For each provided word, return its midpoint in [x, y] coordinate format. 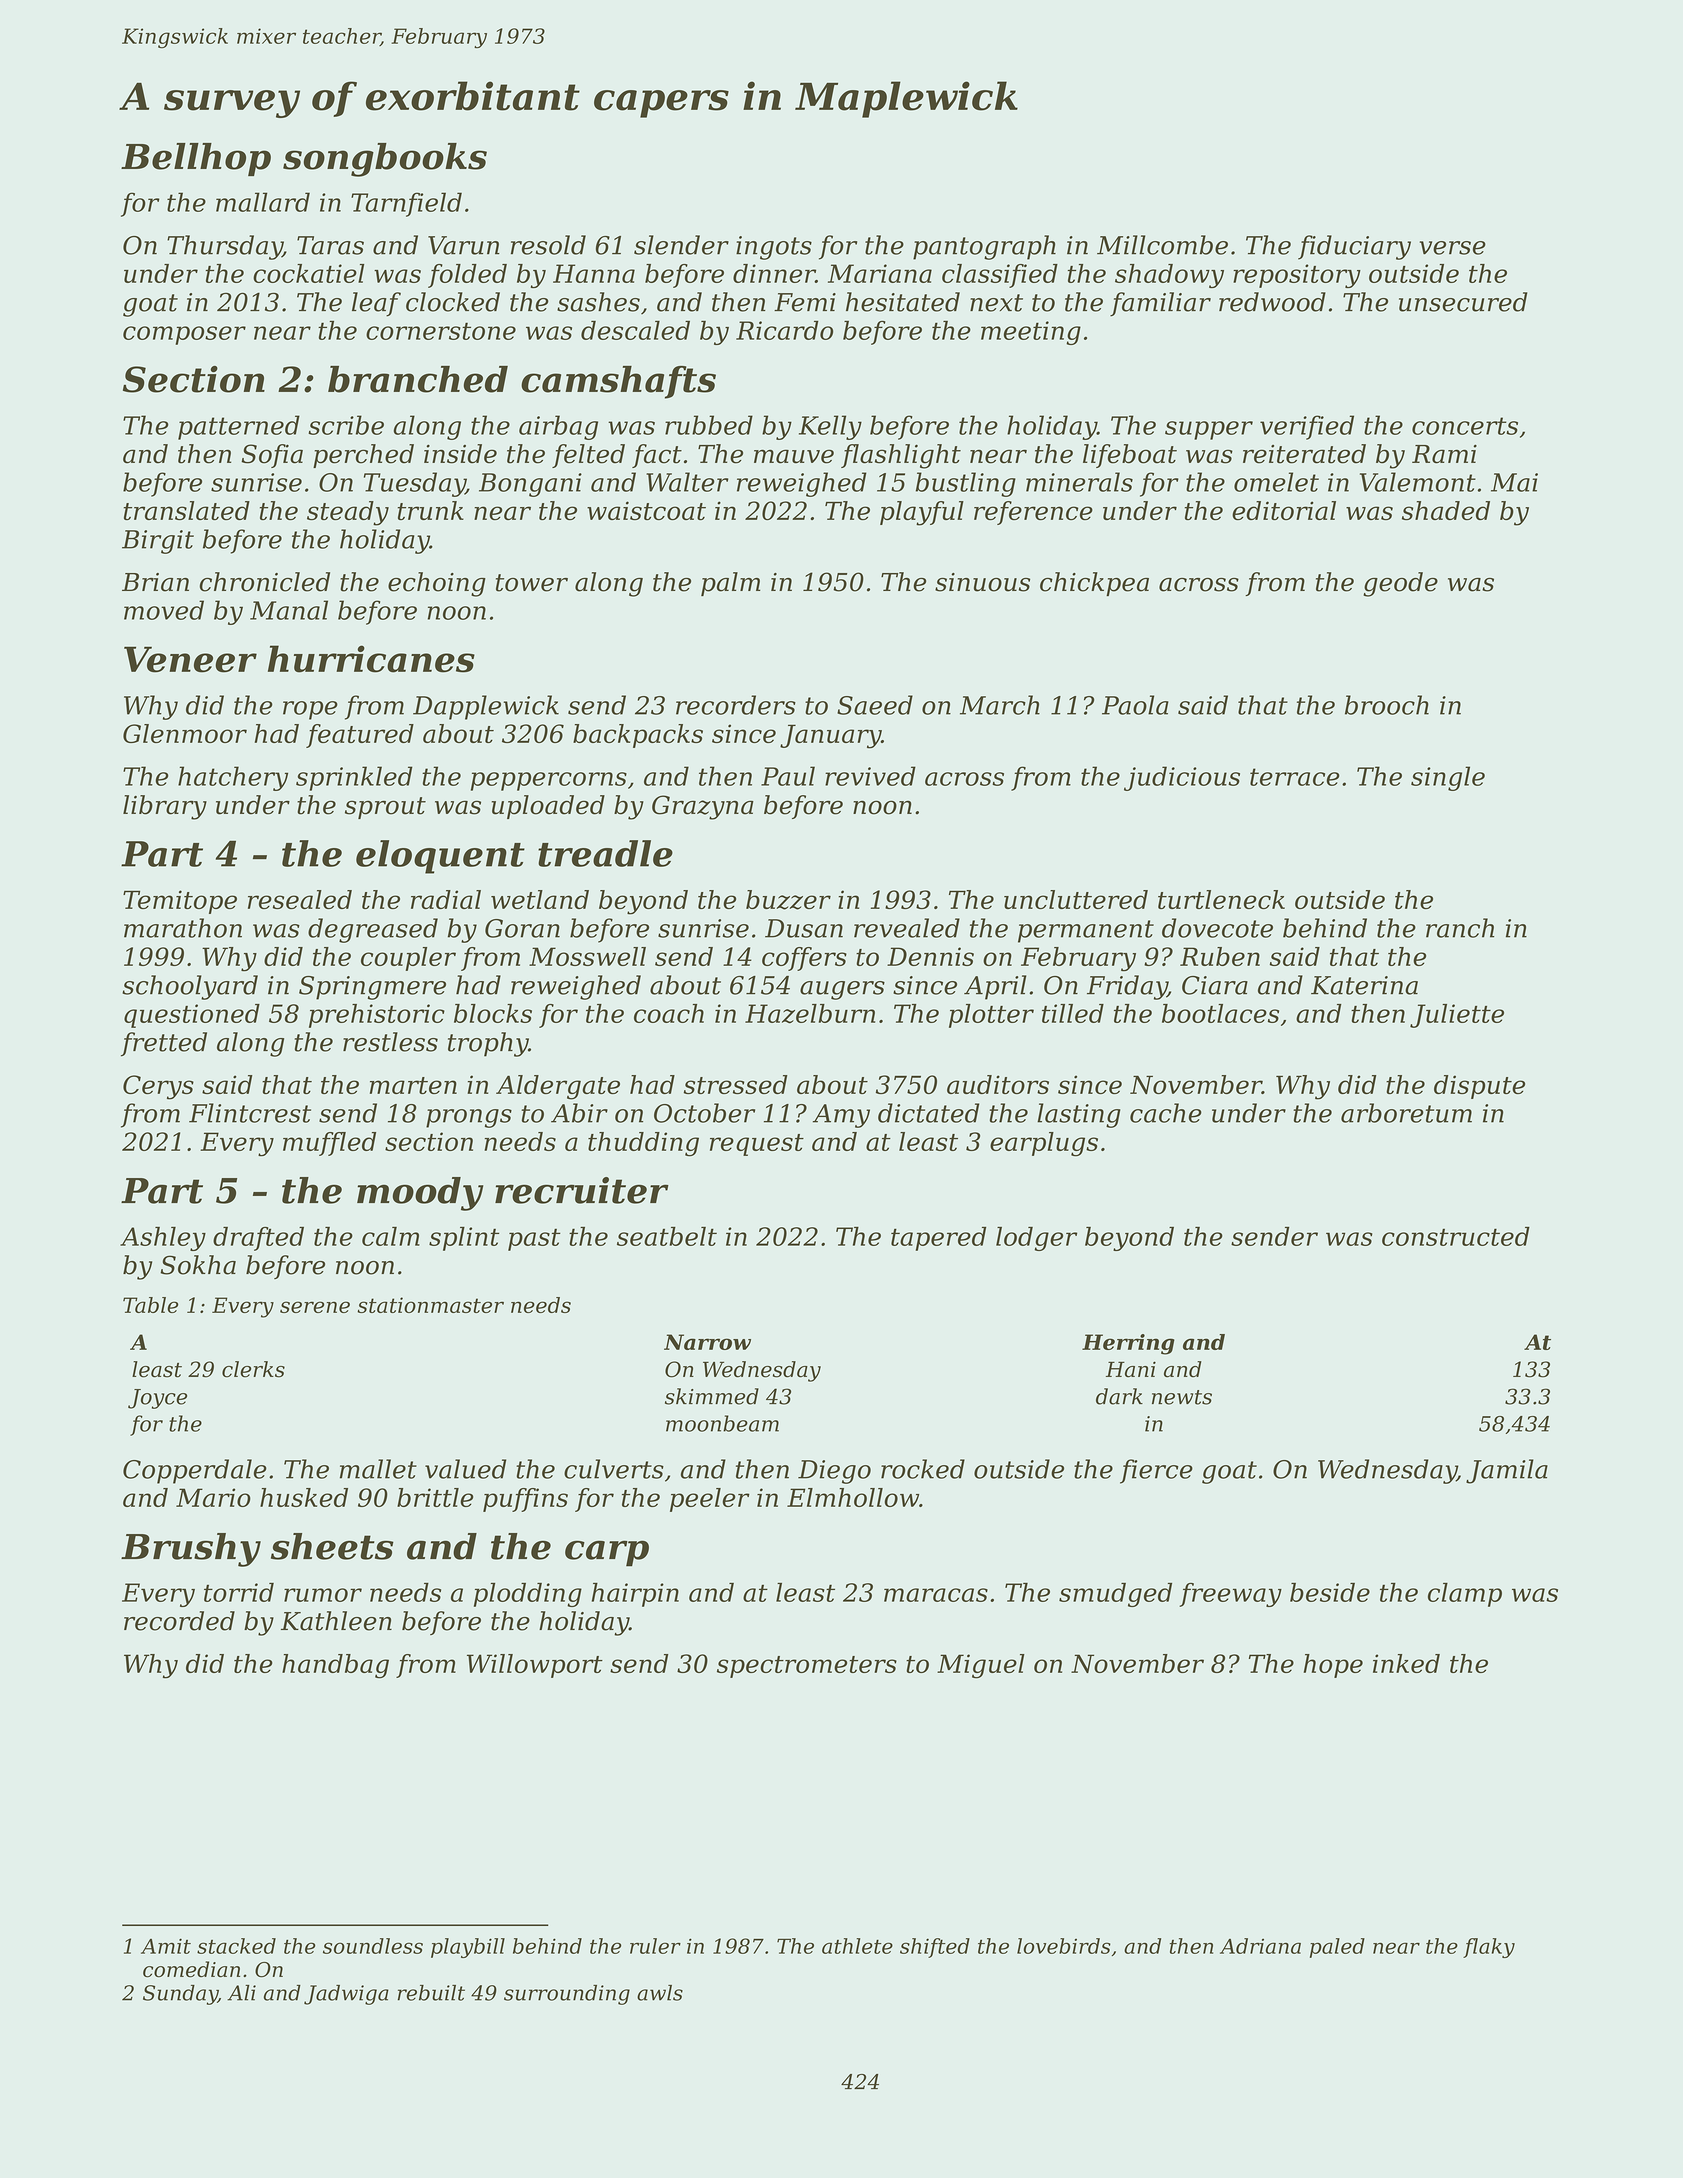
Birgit [158, 542]
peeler [710, 1500]
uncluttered [1076, 899]
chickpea [1094, 584]
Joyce [157, 1399]
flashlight [901, 456]
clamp [1465, 1595]
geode [1400, 584]
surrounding [567, 1995]
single [1448, 778]
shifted [935, 1948]
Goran [522, 928]
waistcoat [646, 510]
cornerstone [441, 331]
